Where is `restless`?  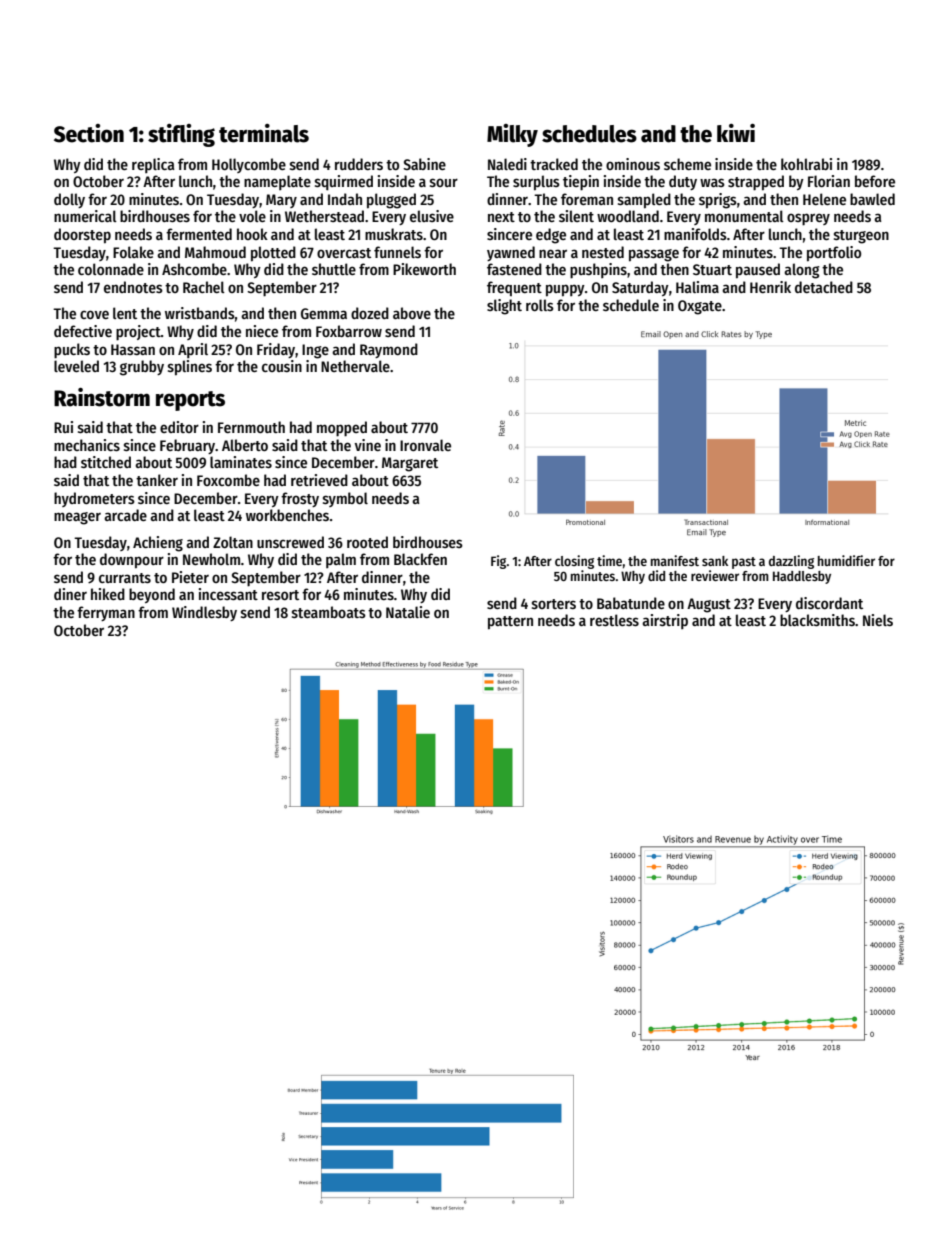 restless is located at coordinates (614, 620).
